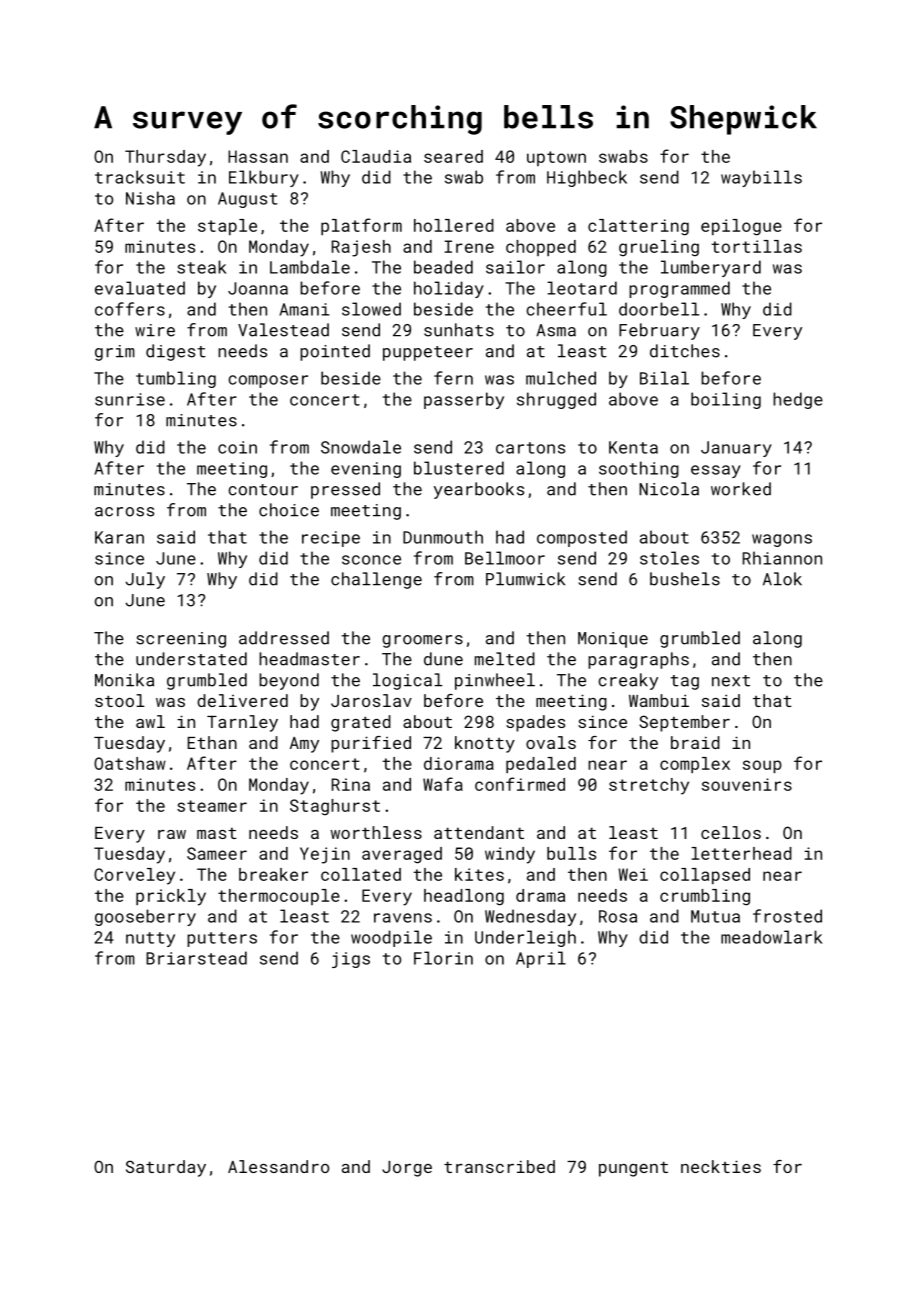 Image resolution: width=924 pixels, height=1314 pixels. What do you see at coordinates (212, 742) in the screenshot?
I see `Ethan` at bounding box center [212, 742].
